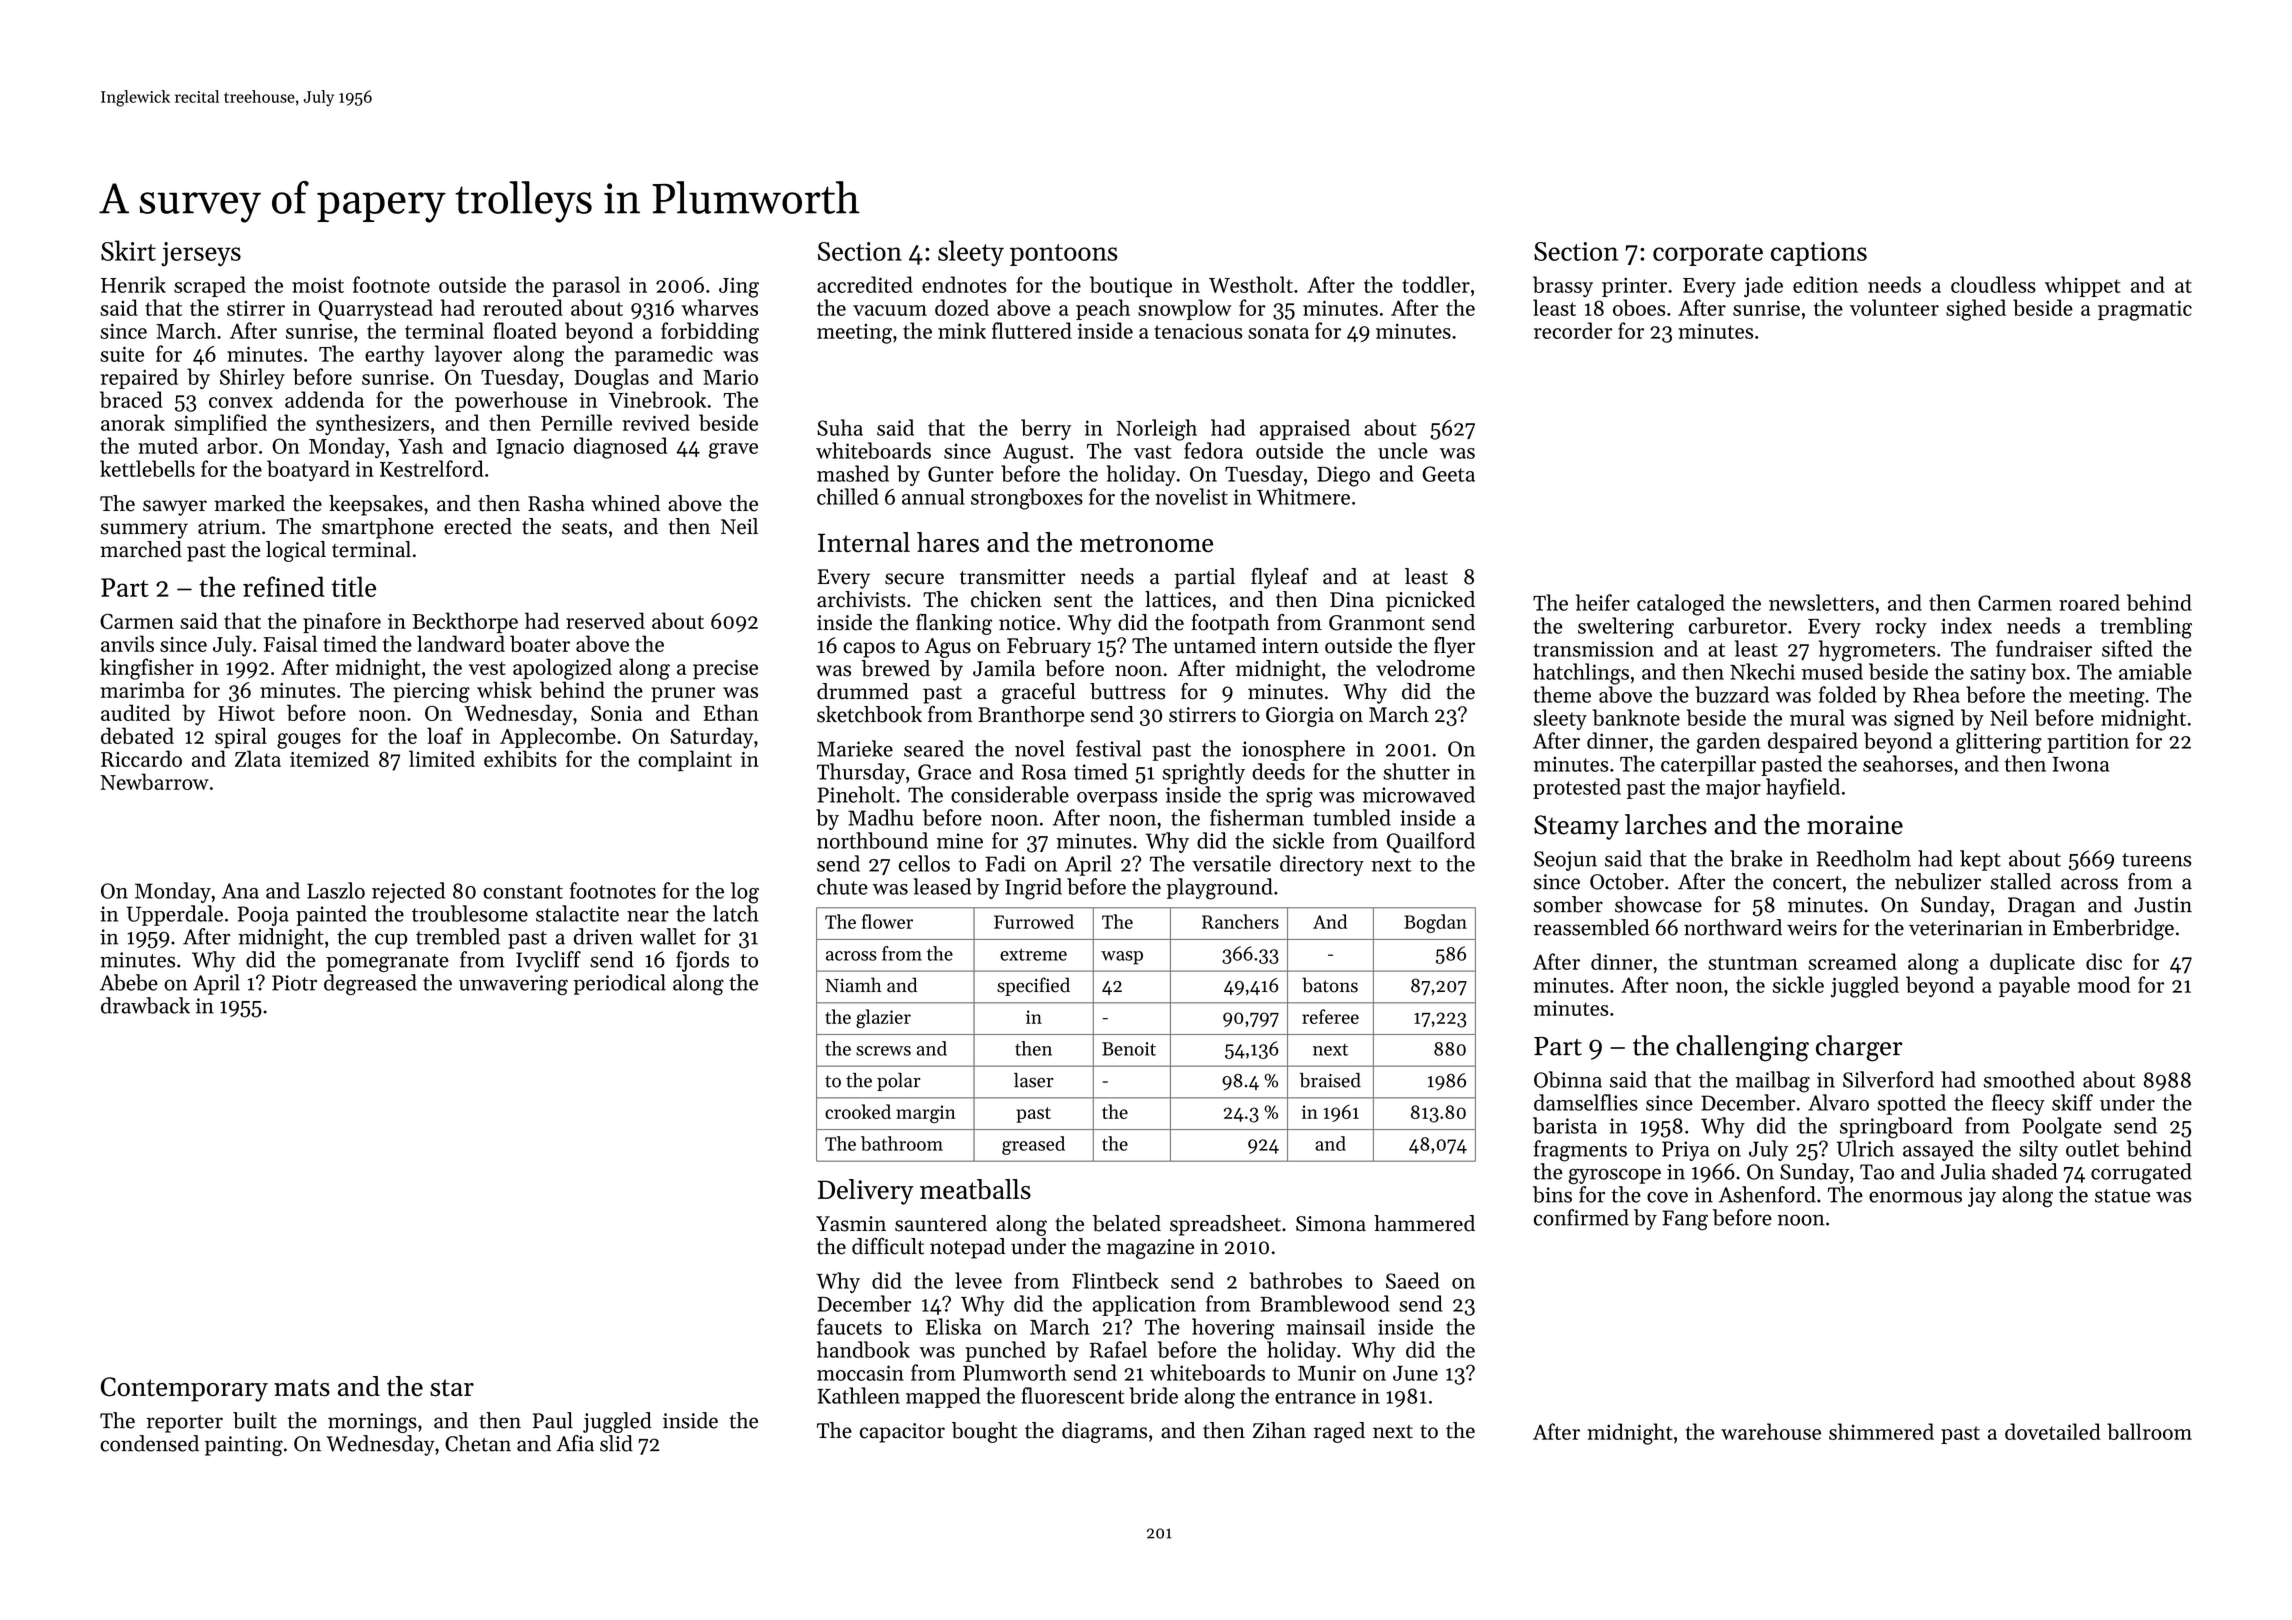 The height and width of the screenshot is (1620, 2292). I want to click on Delivery, so click(866, 1192).
